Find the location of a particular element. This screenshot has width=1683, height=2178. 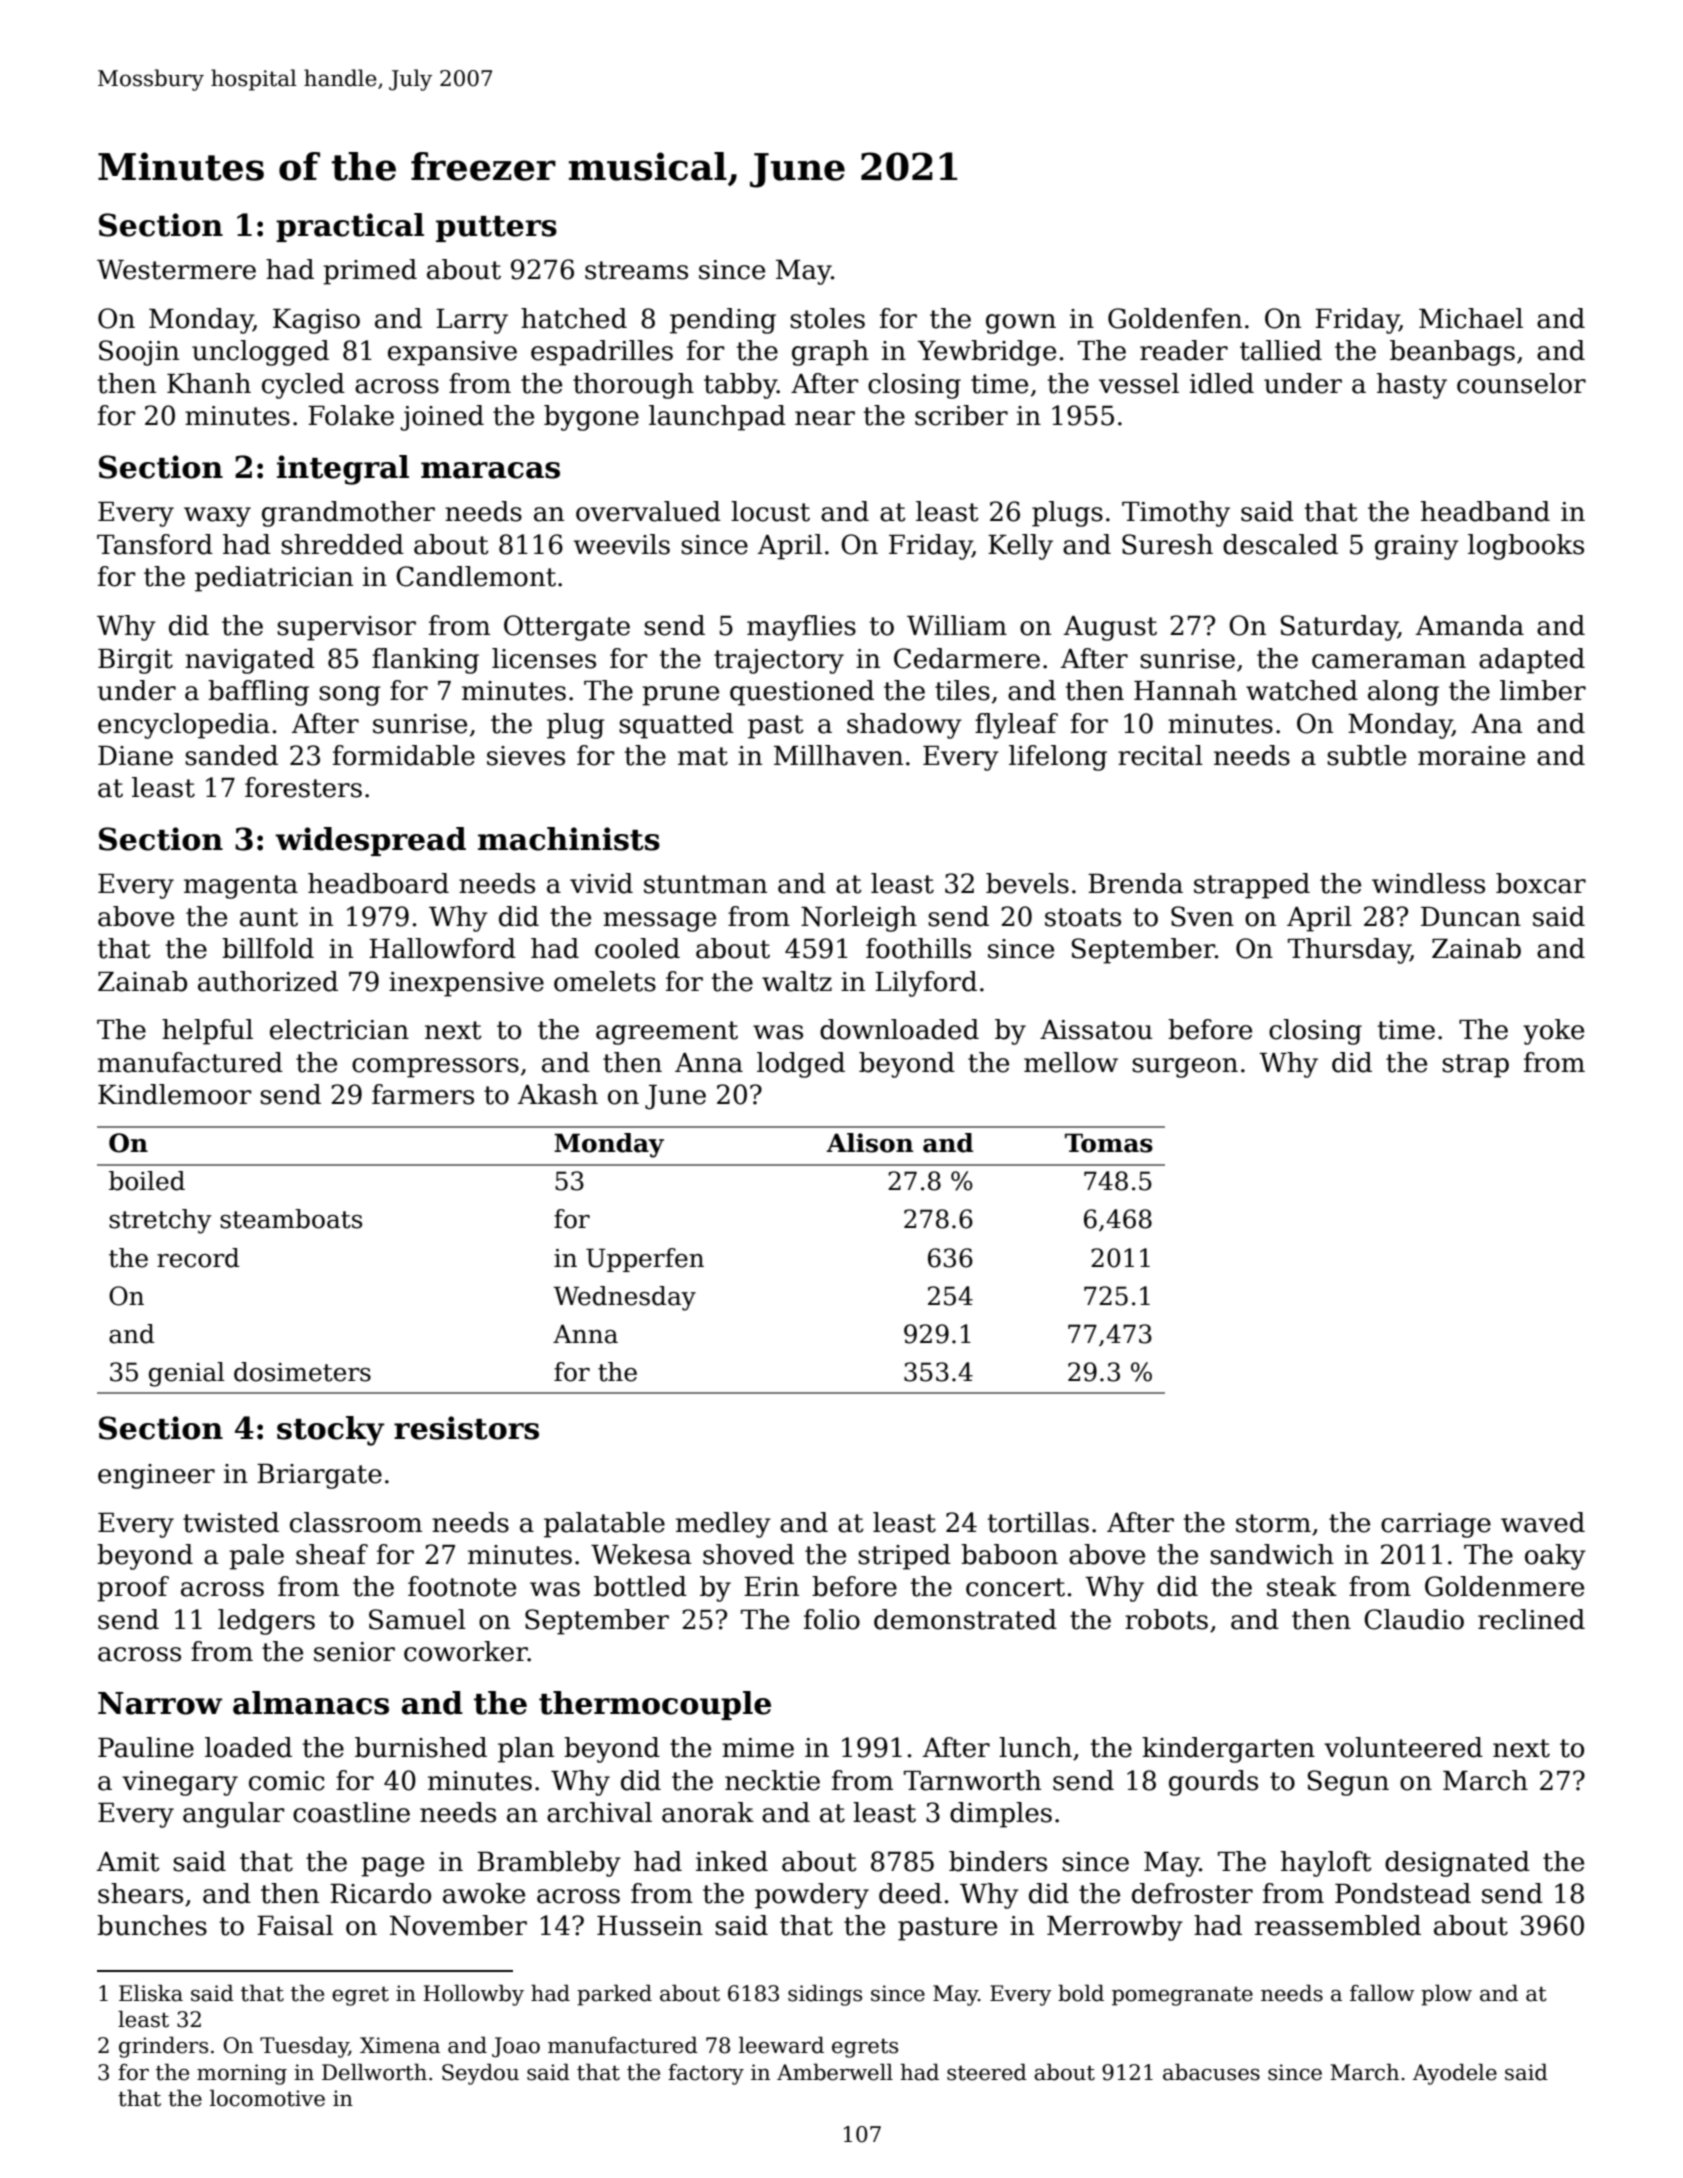

Michael is located at coordinates (1471, 318).
